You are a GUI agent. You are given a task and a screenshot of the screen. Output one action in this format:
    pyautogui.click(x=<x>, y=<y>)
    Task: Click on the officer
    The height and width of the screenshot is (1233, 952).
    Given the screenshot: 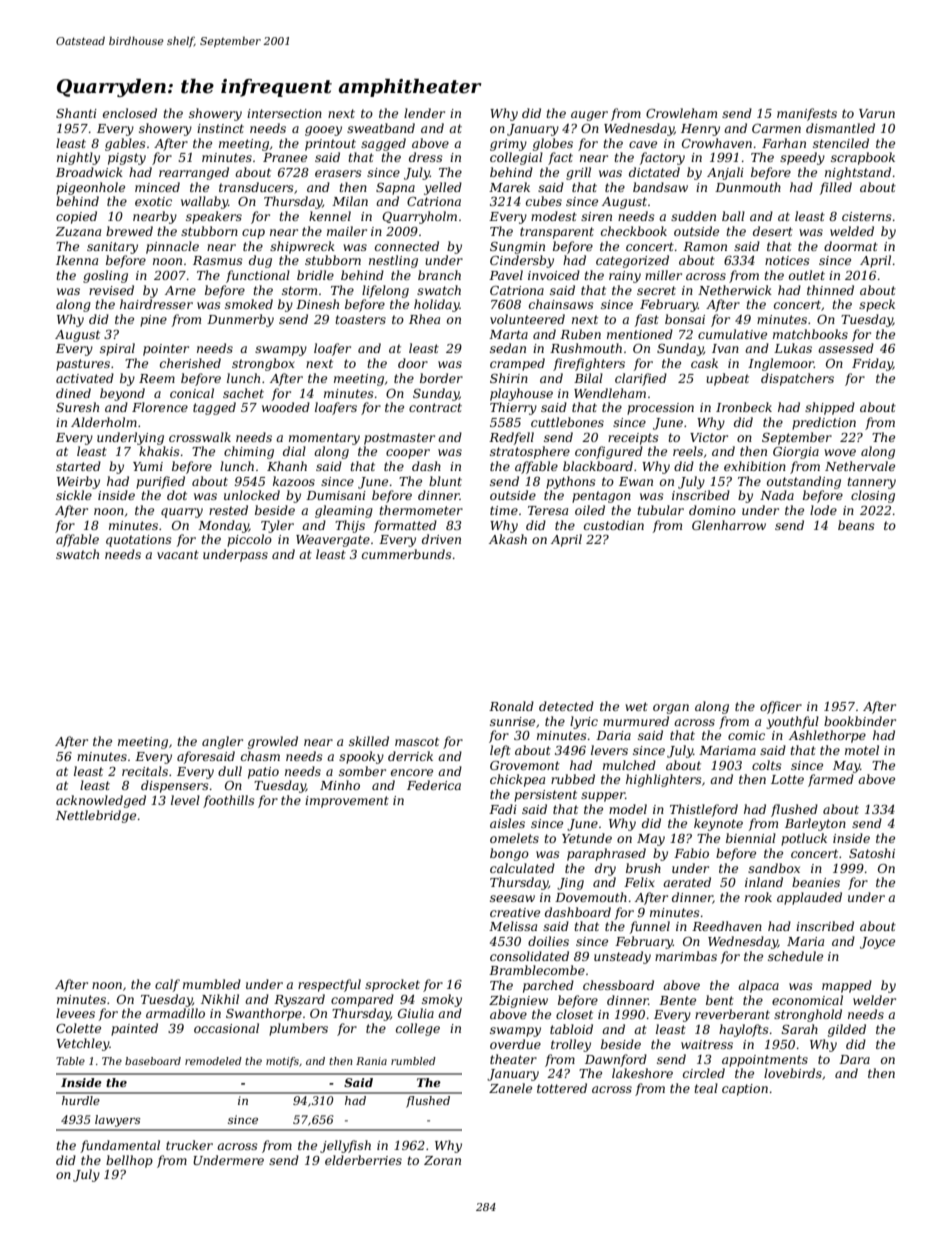 What is the action you would take?
    pyautogui.click(x=781, y=707)
